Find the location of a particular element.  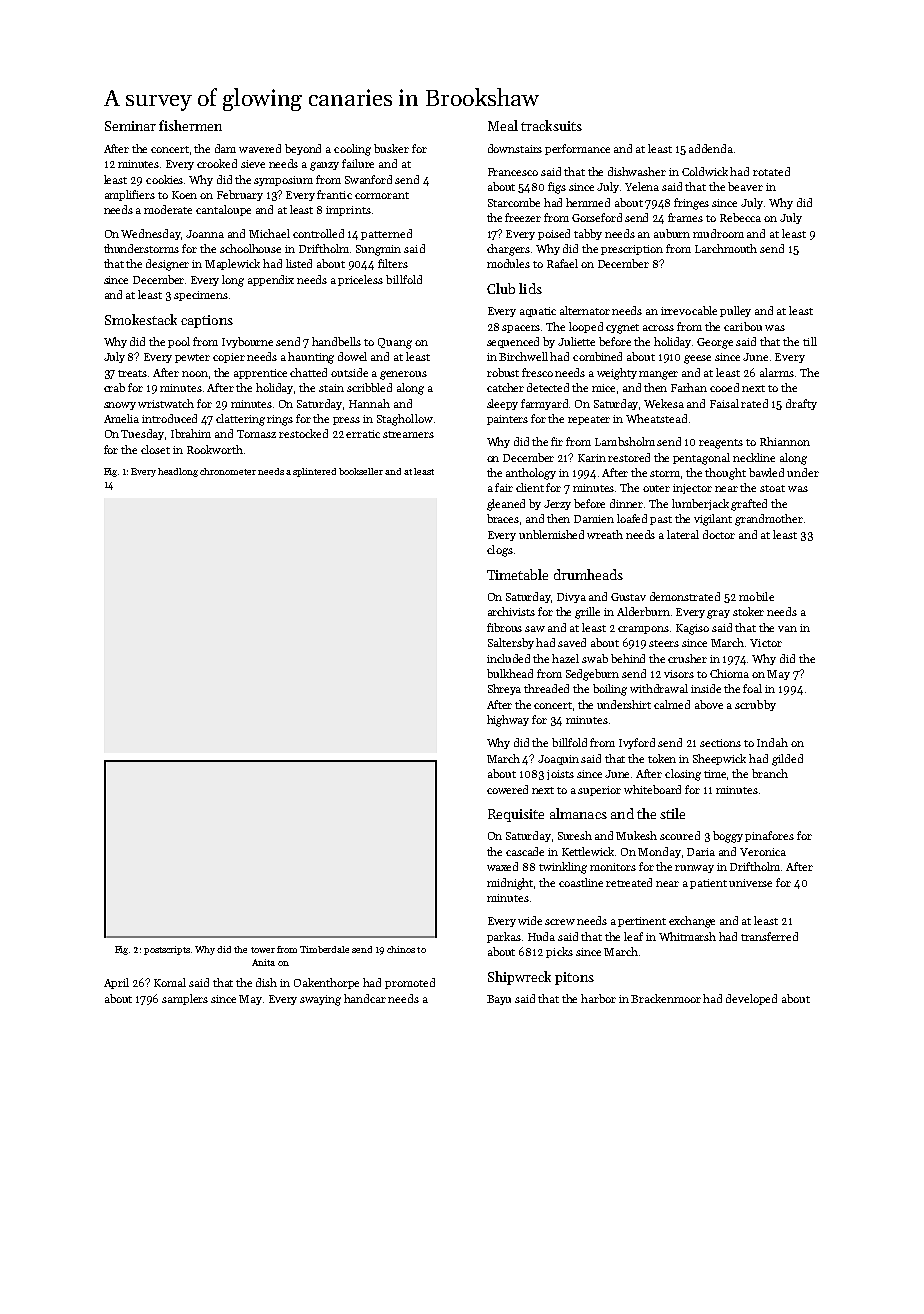

rotated is located at coordinates (771, 171).
